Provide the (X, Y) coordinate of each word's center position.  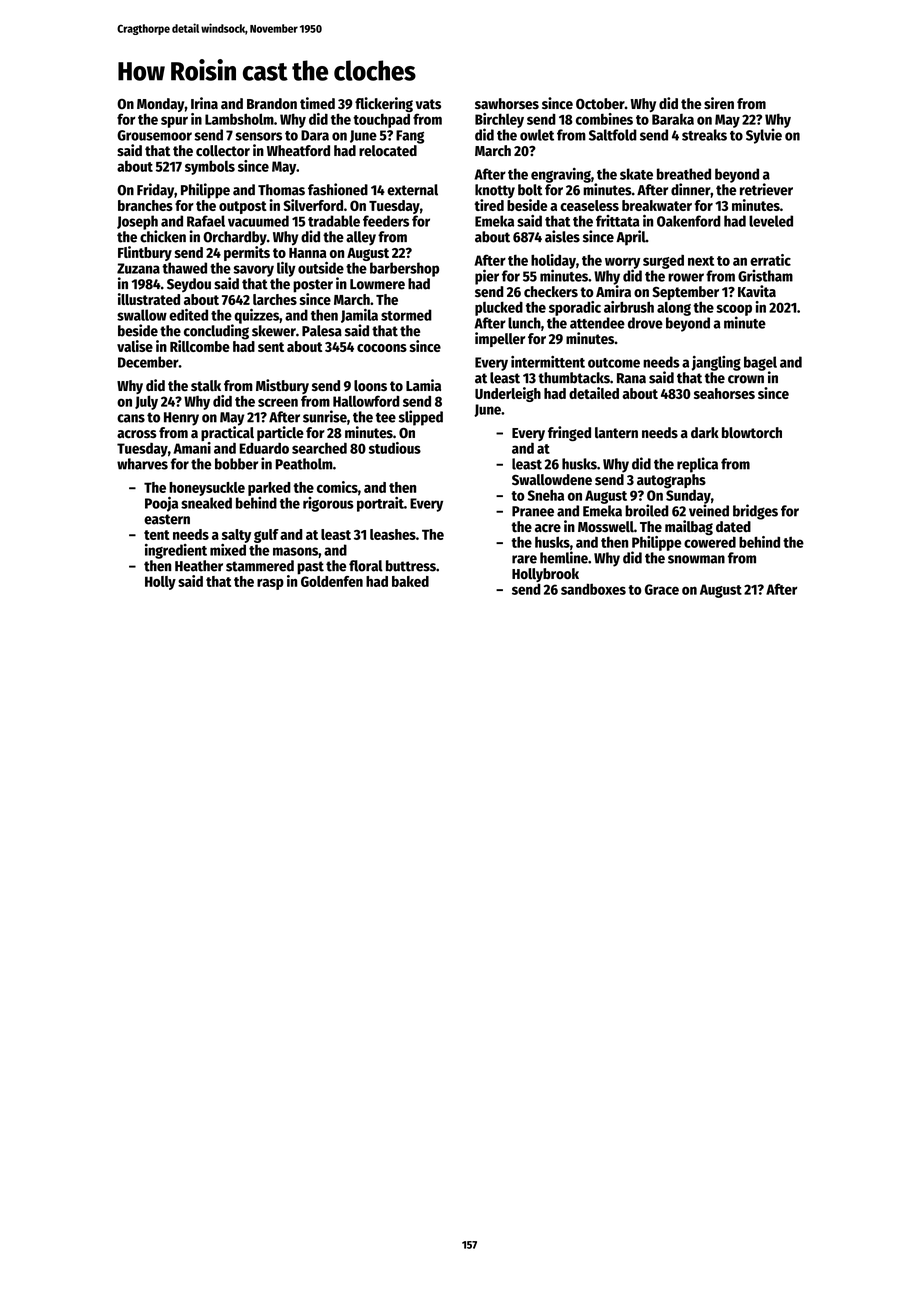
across (137, 434)
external (412, 190)
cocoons (382, 348)
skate (636, 174)
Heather (199, 566)
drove (645, 323)
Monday (161, 105)
